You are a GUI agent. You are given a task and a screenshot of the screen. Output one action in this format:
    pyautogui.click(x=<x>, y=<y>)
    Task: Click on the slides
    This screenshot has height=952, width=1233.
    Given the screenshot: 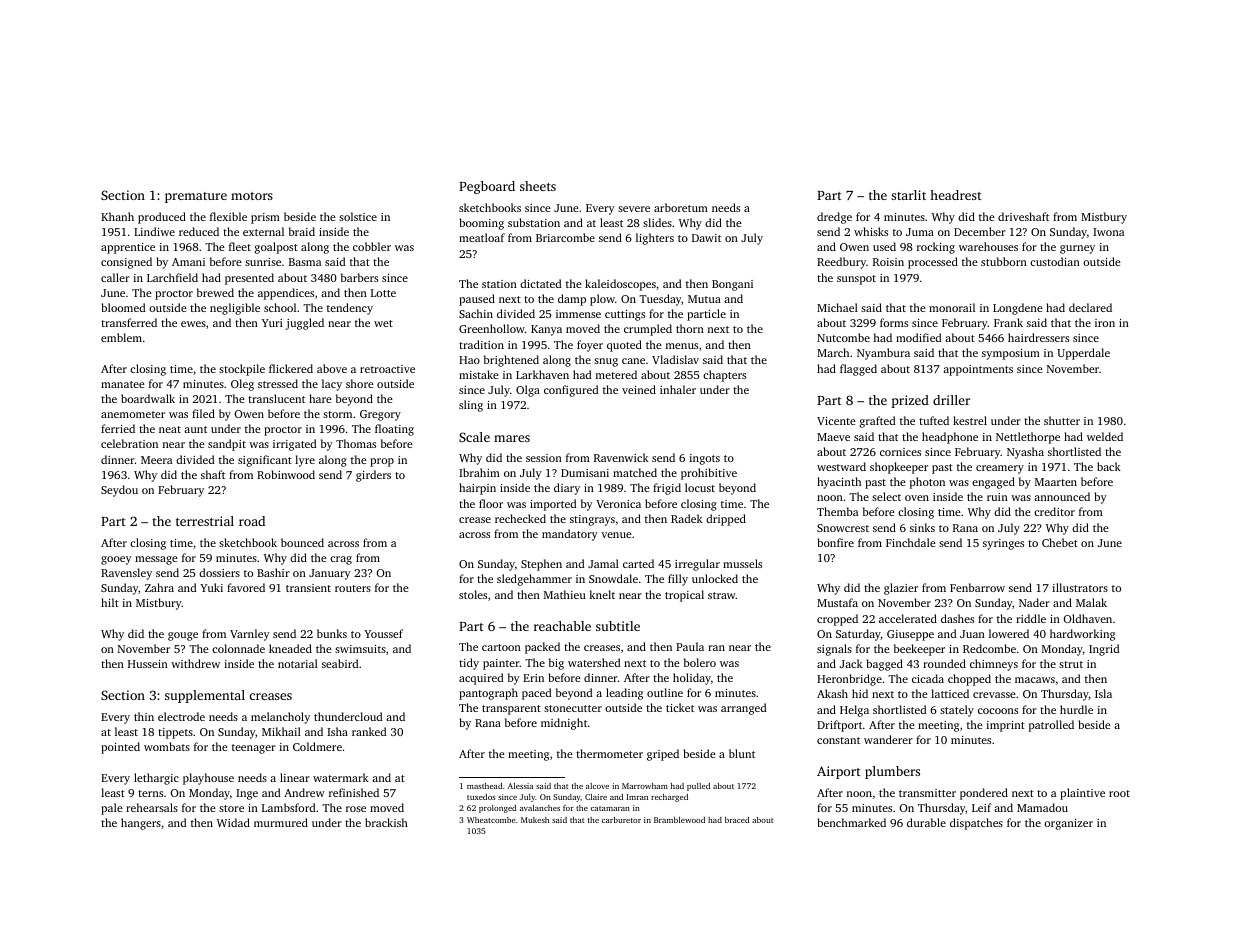 What is the action you would take?
    pyautogui.click(x=657, y=222)
